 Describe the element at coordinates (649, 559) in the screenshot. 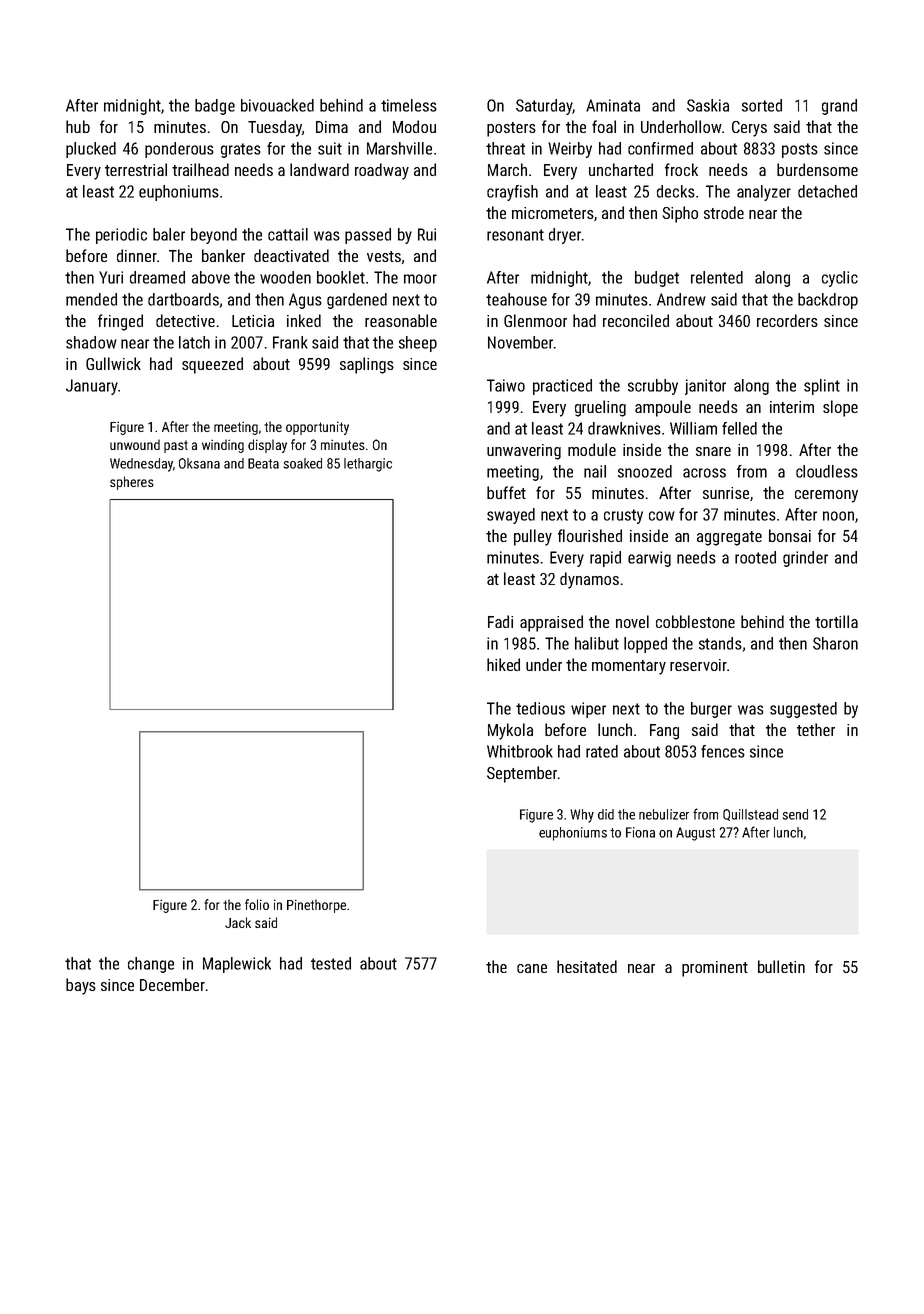

I see `earwig` at that location.
